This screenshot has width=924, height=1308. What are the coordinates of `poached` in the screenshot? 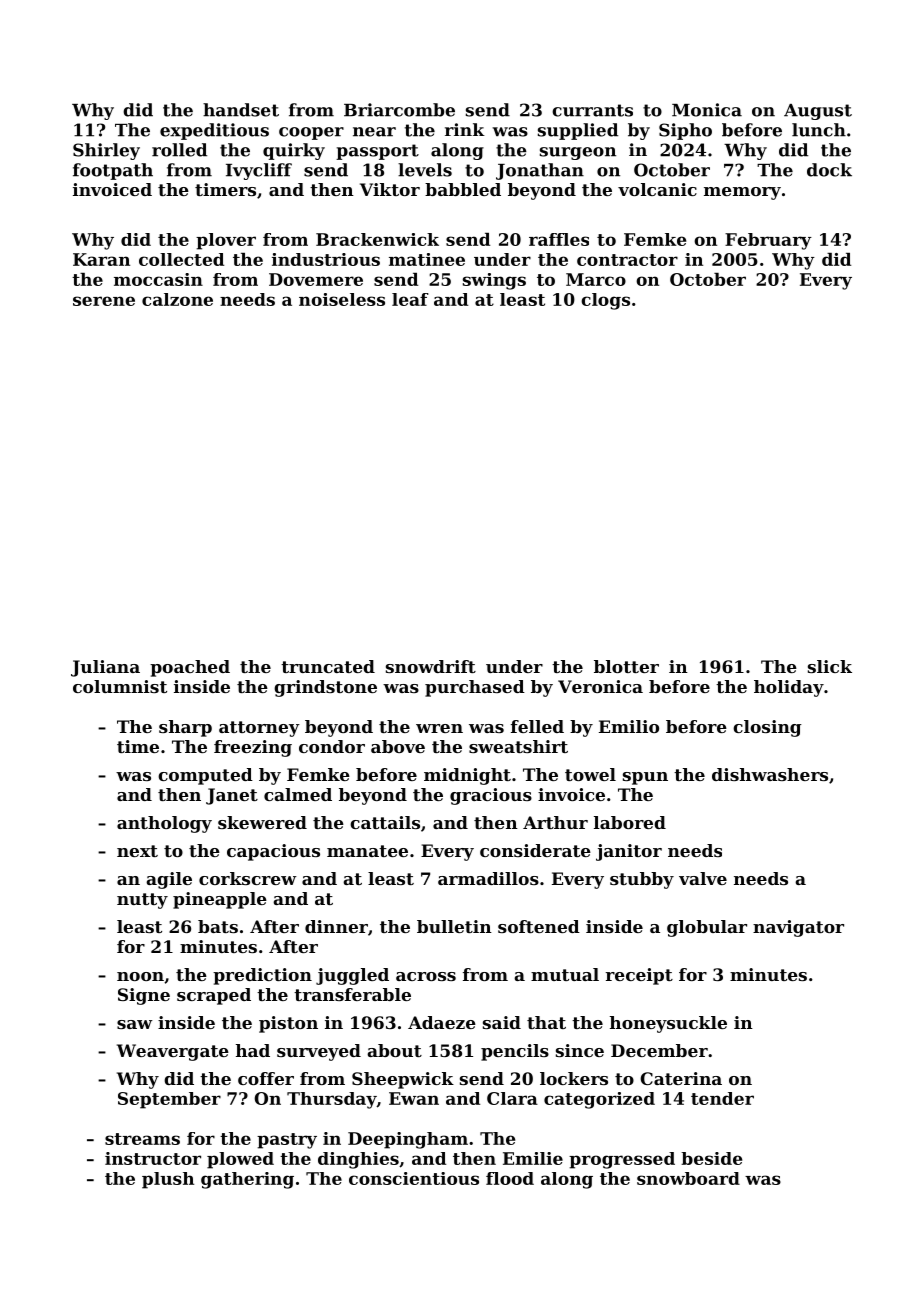 It's located at (190, 668).
